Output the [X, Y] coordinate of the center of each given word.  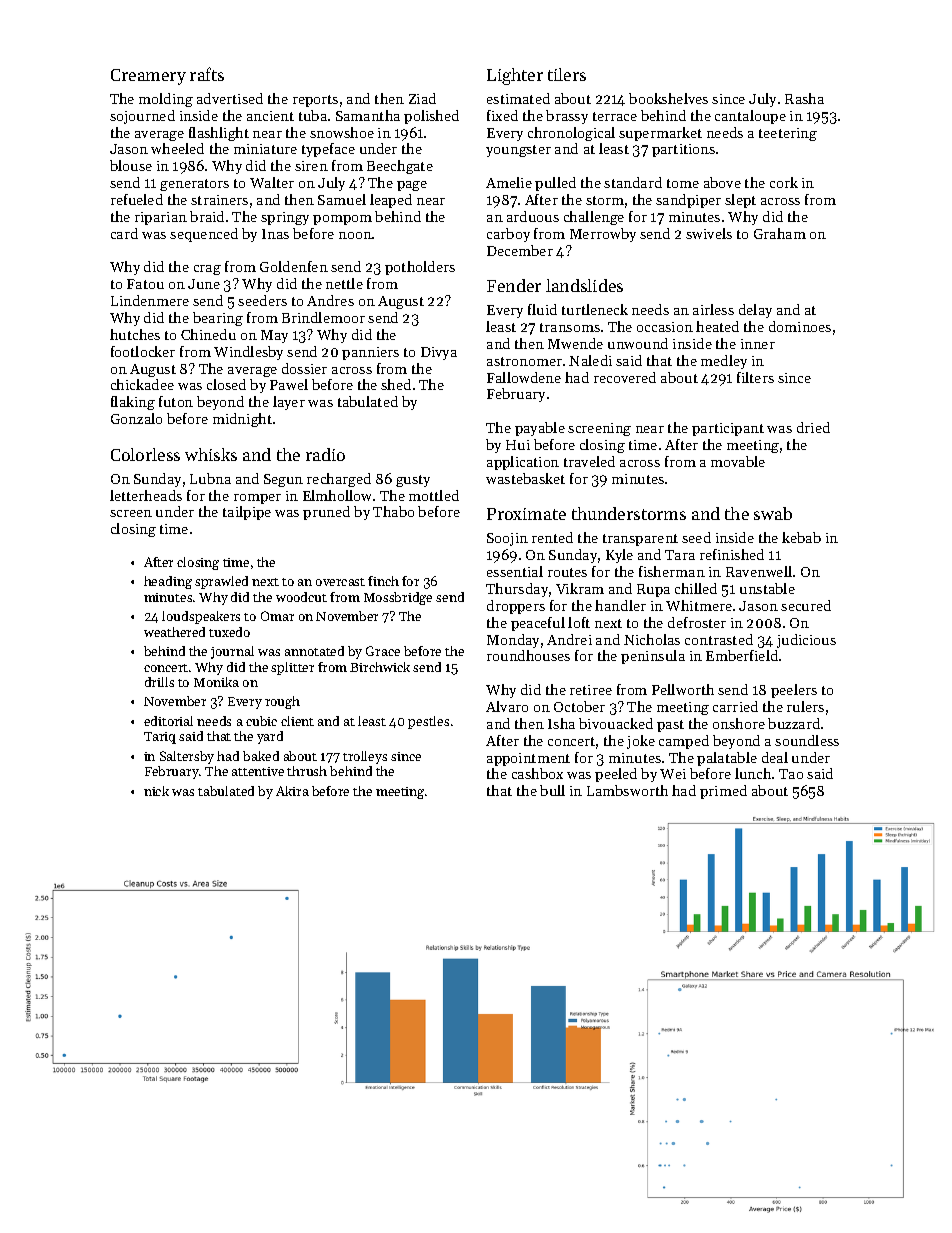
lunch [753, 773]
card [124, 233]
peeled [616, 775]
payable [540, 429]
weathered [174, 632]
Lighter [515, 76]
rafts [207, 74]
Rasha [804, 98]
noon [355, 235]
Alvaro [507, 706]
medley [724, 362]
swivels [709, 233]
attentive [258, 771]
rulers [805, 706]
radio [325, 454]
